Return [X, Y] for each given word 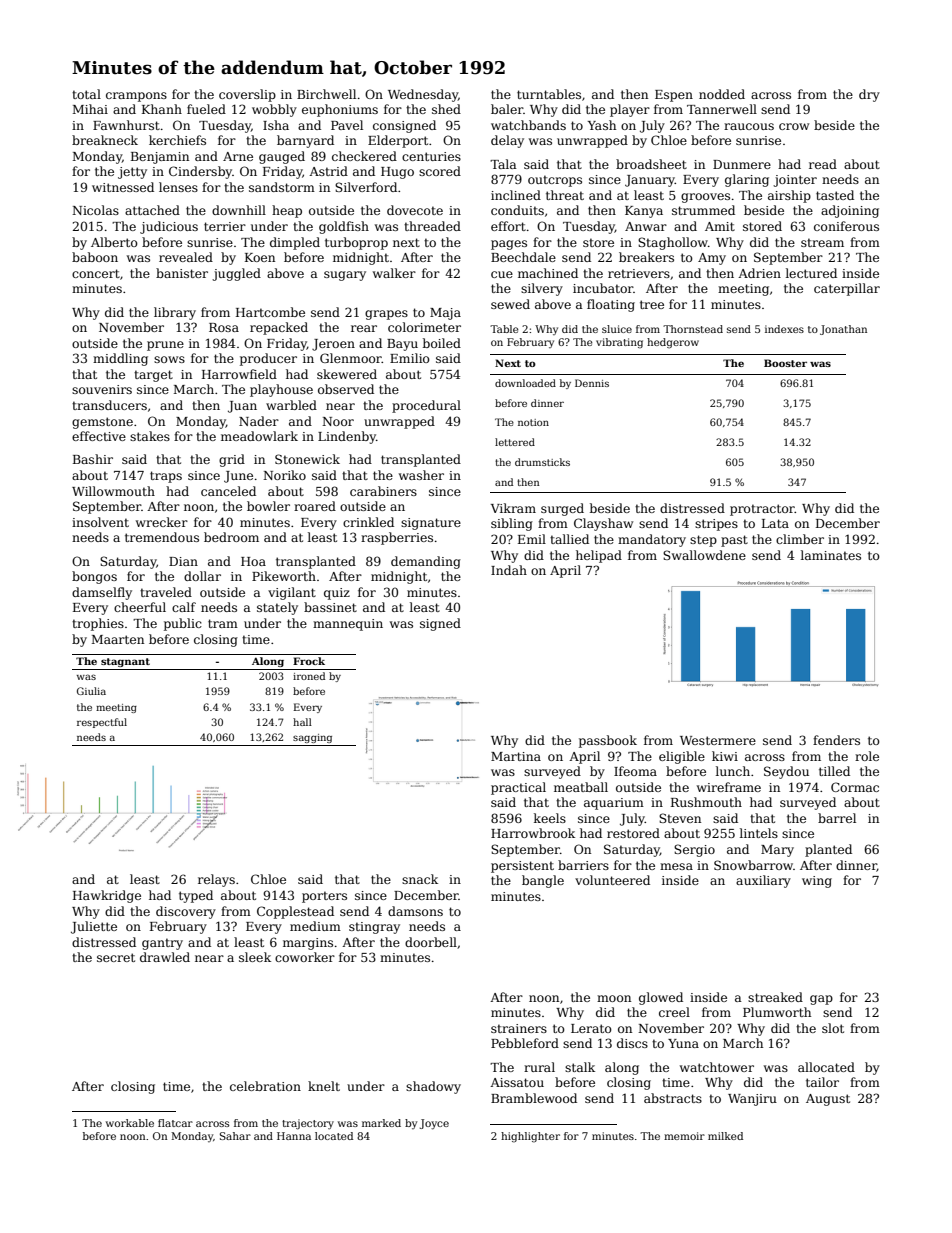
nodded [722, 94]
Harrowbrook [533, 833]
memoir [684, 1136]
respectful [102, 723]
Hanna [294, 1136]
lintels [759, 833]
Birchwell [326, 94]
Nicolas [95, 210]
